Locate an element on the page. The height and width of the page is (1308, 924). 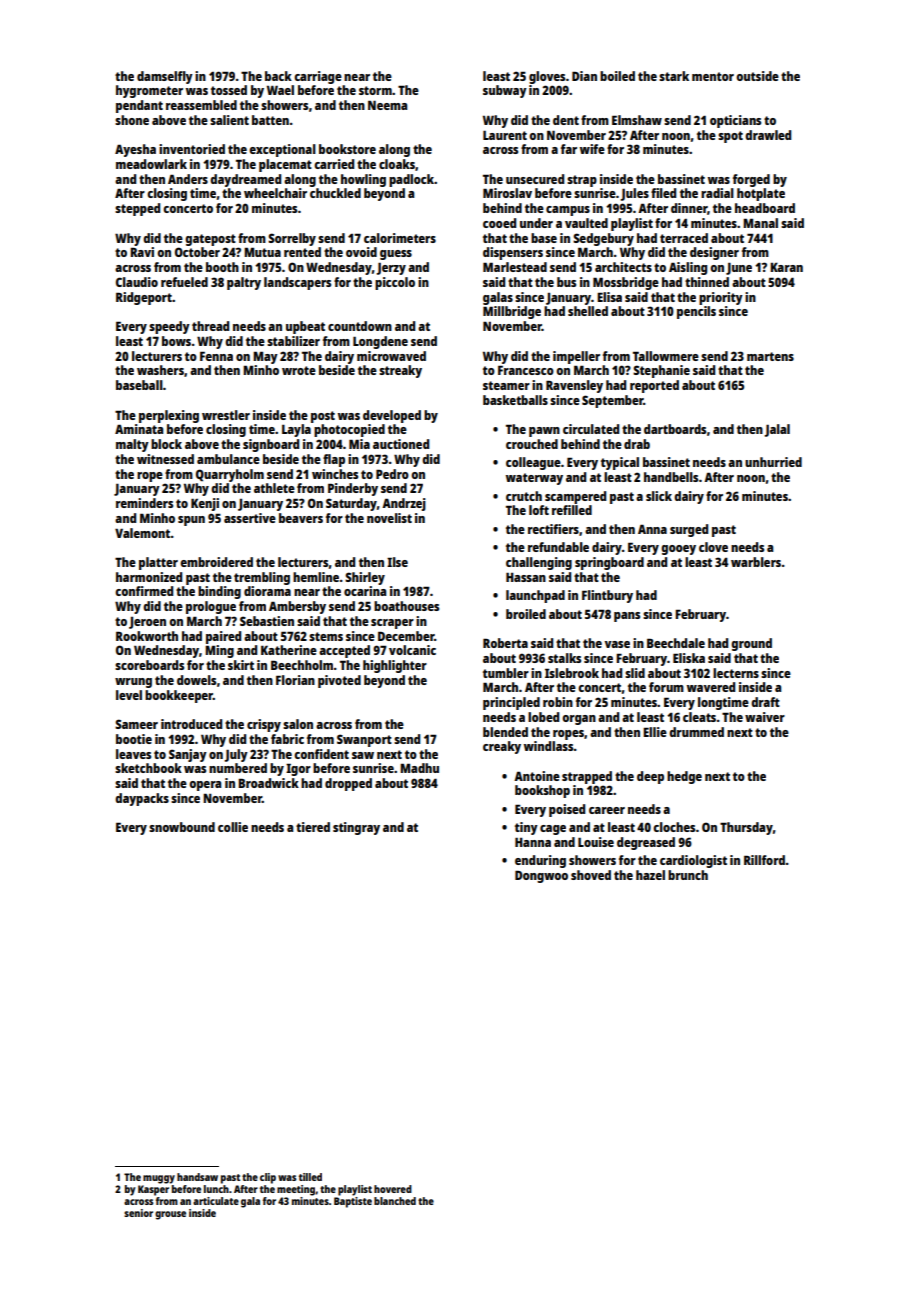
surged is located at coordinates (689, 530).
